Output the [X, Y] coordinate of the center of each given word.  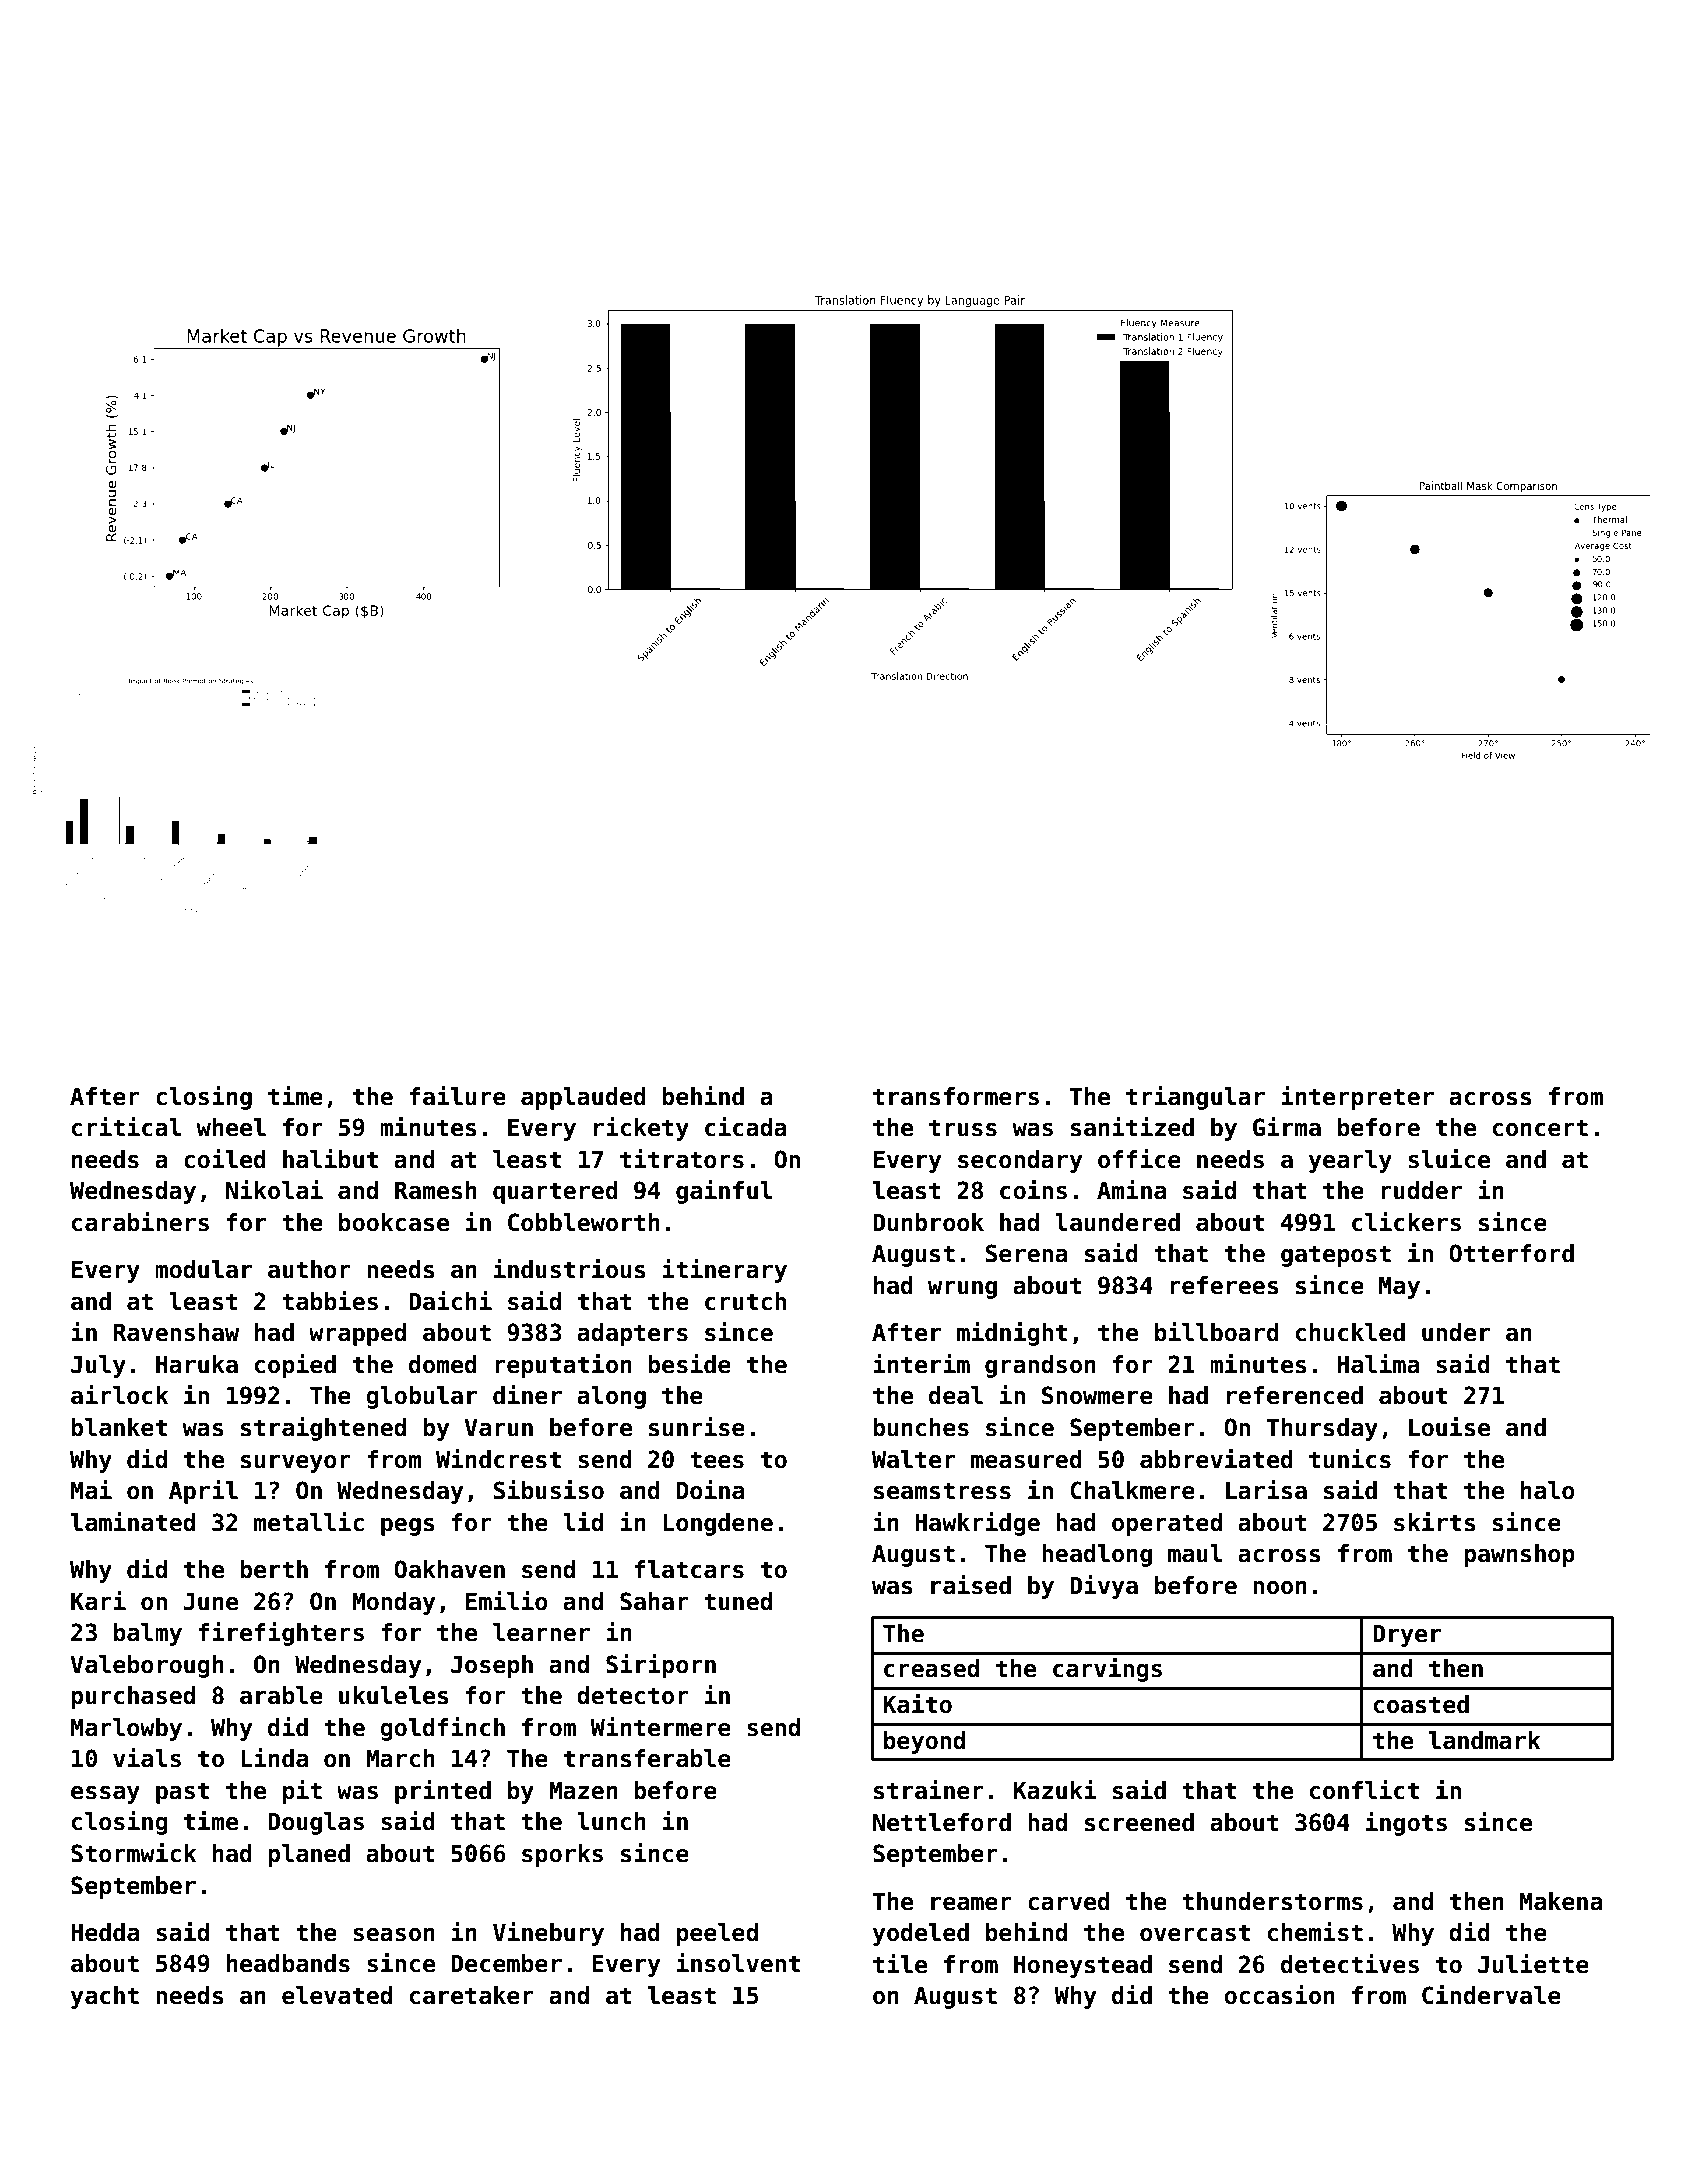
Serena [1026, 1253]
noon [1280, 1588]
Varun [498, 1428]
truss [963, 1128]
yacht [105, 1997]
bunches [921, 1427]
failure [458, 1096]
